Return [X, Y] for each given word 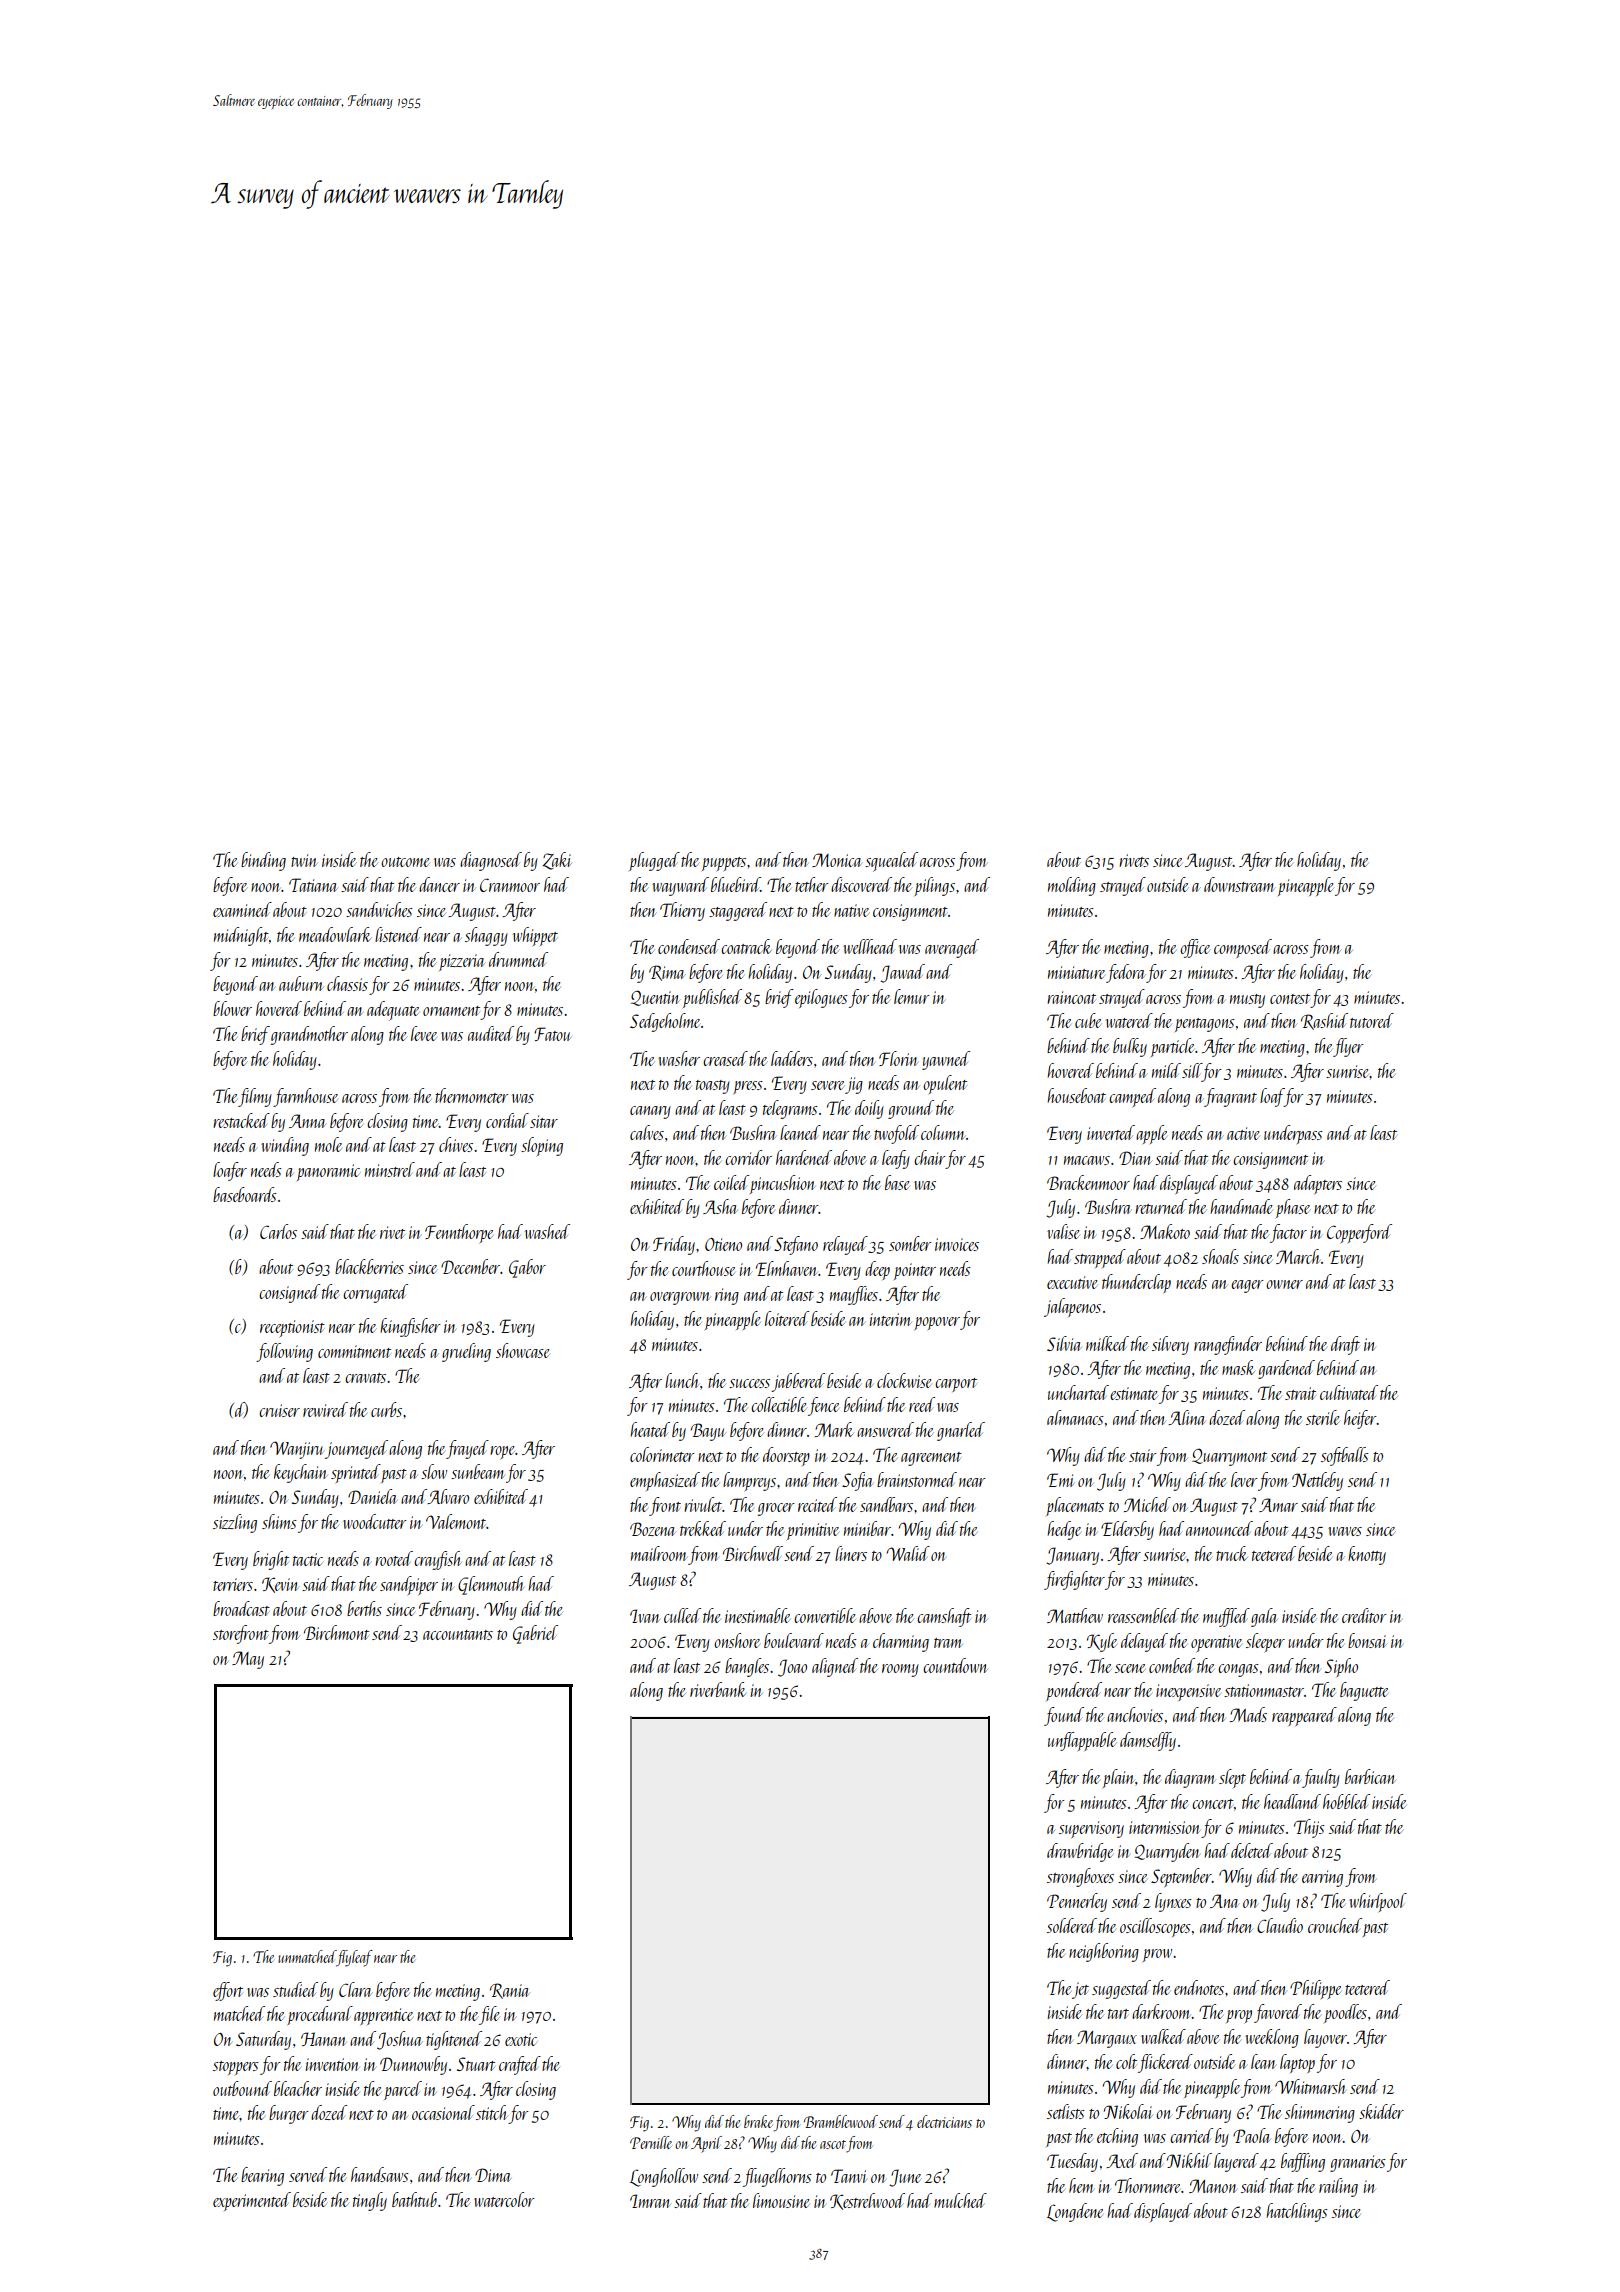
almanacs [1075, 1417]
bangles [747, 1667]
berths [364, 1608]
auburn [301, 983]
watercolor [504, 2199]
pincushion [782, 1184]
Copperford [1359, 1233]
